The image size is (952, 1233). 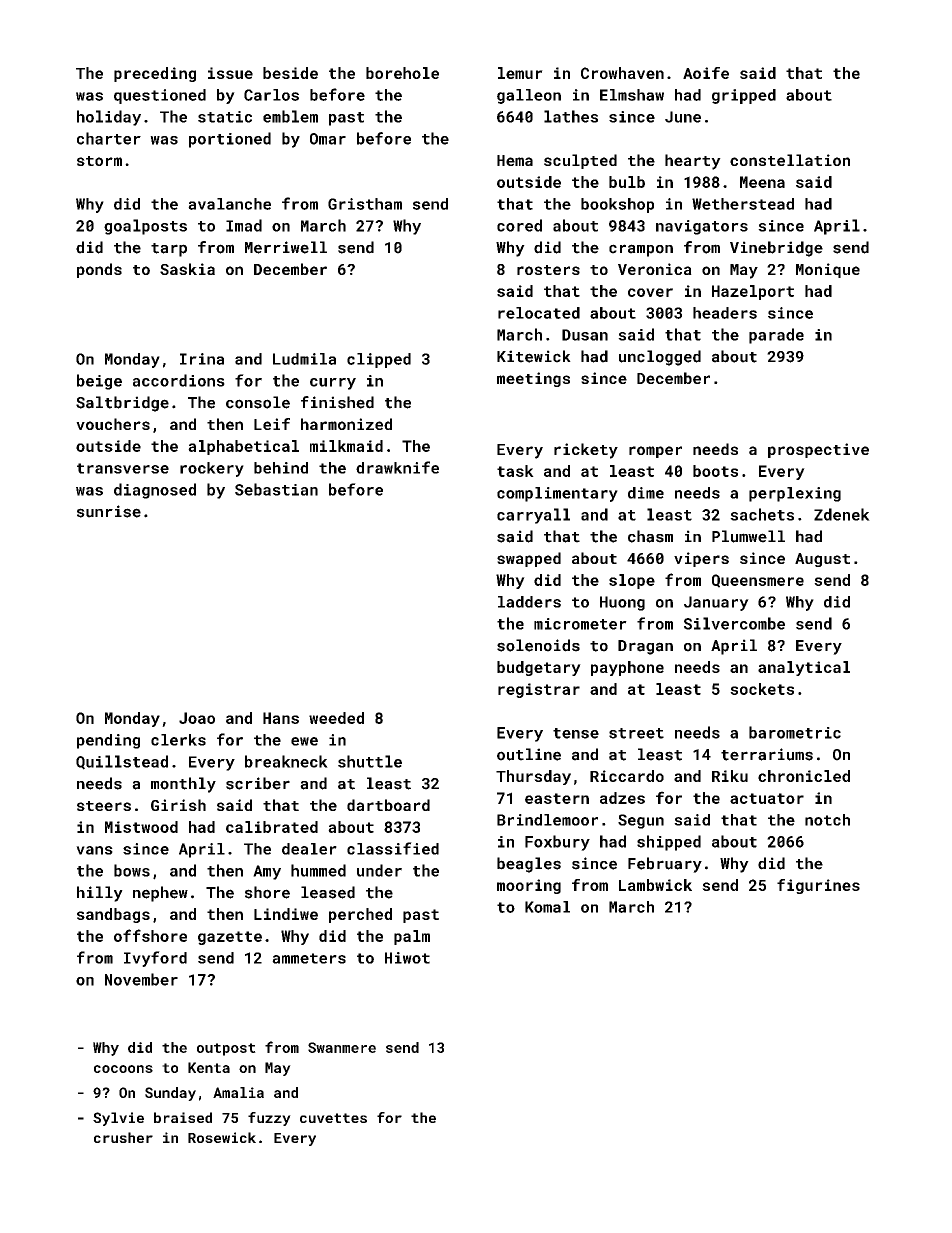 I want to click on diagnosed, so click(x=155, y=491).
